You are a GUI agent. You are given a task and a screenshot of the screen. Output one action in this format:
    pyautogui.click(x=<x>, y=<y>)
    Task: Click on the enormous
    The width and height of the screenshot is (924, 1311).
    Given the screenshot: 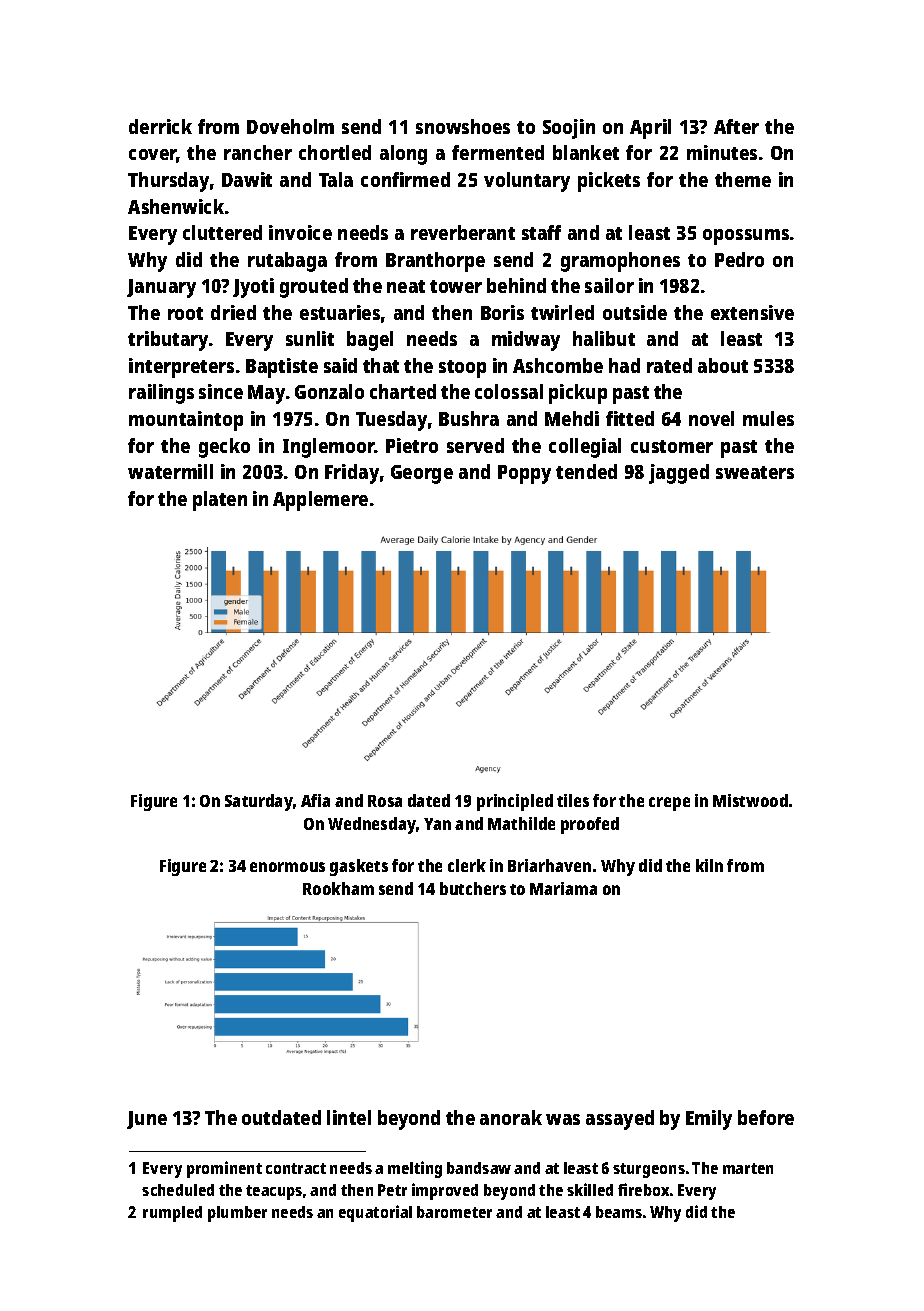 What is the action you would take?
    pyautogui.click(x=287, y=867)
